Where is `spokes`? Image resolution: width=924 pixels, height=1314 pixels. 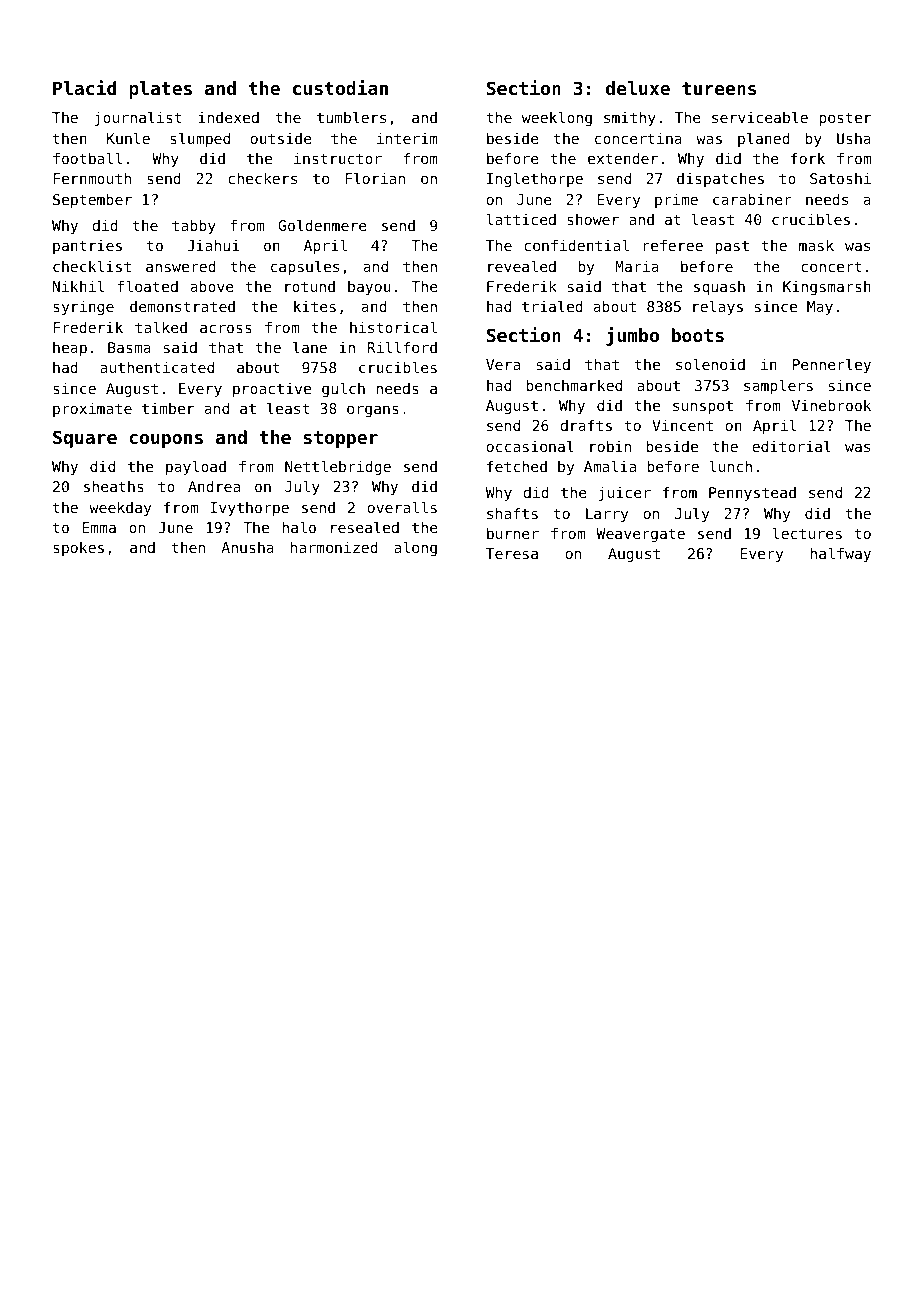
spokes is located at coordinates (78, 549).
